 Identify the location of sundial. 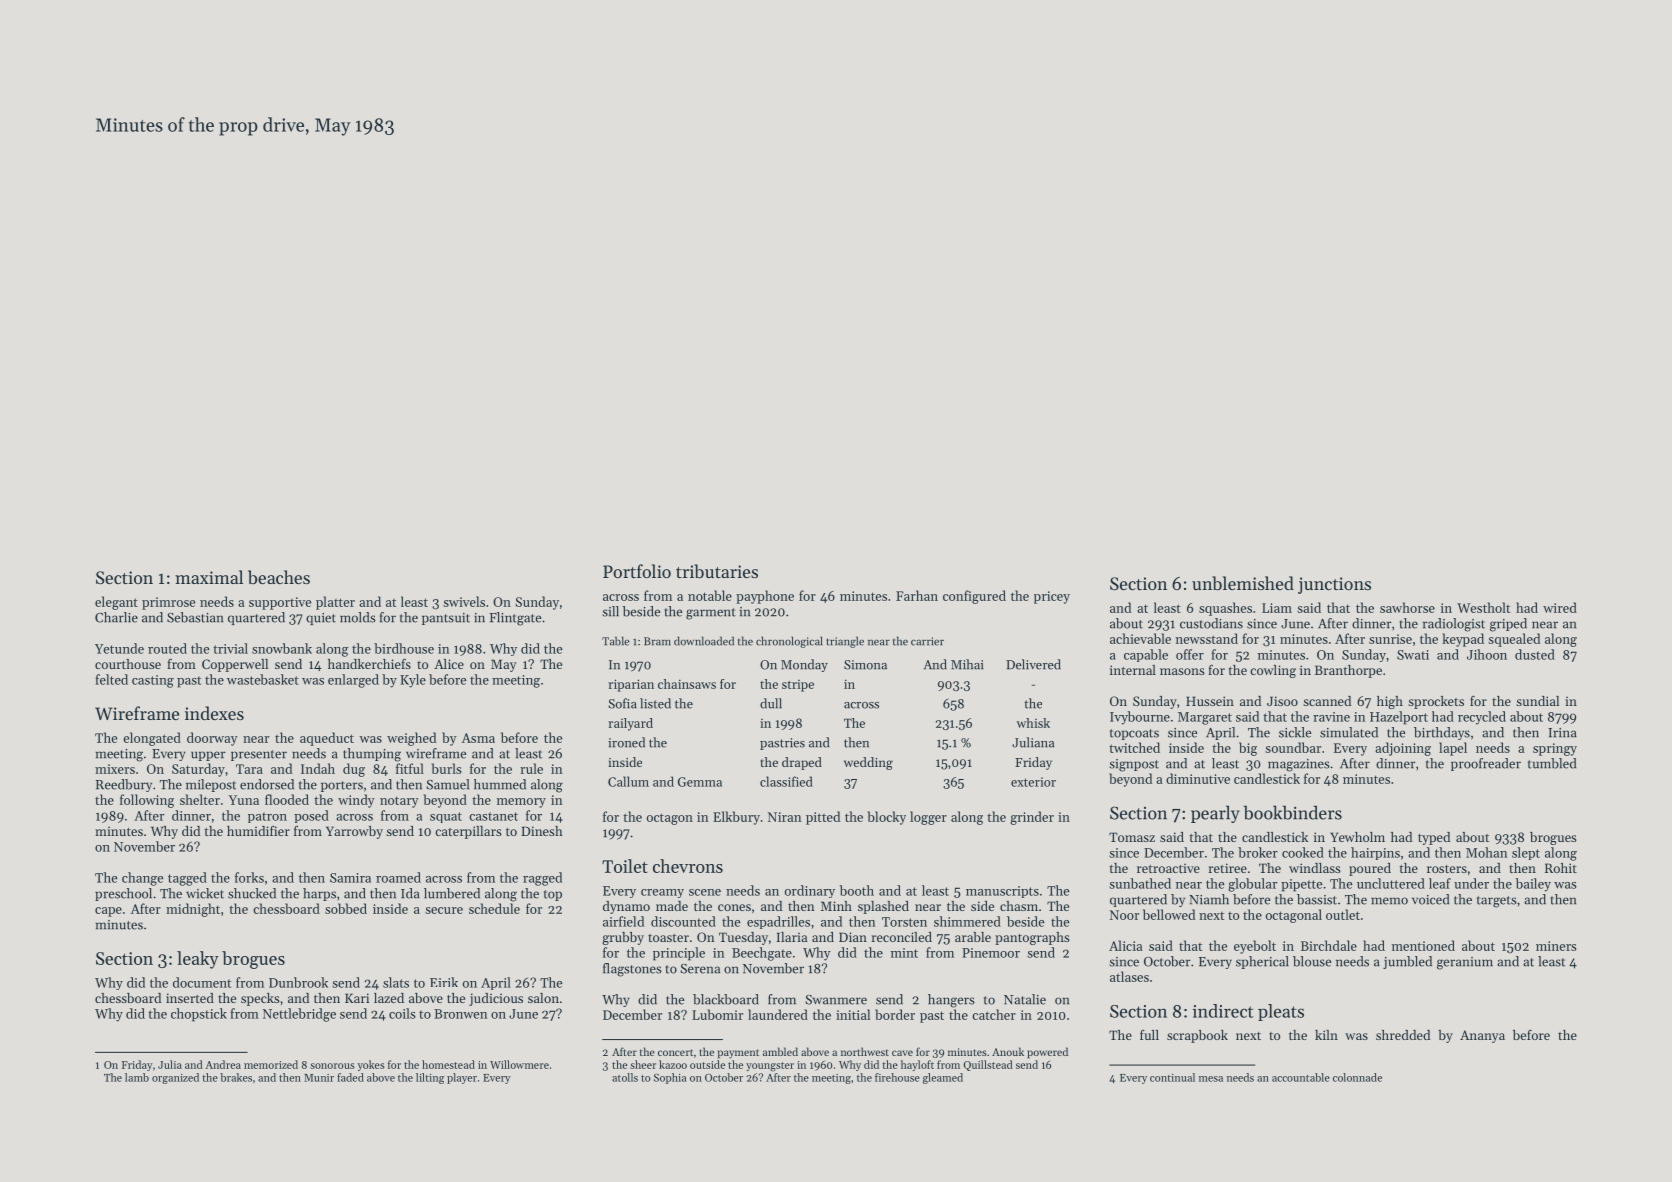
(1537, 701).
